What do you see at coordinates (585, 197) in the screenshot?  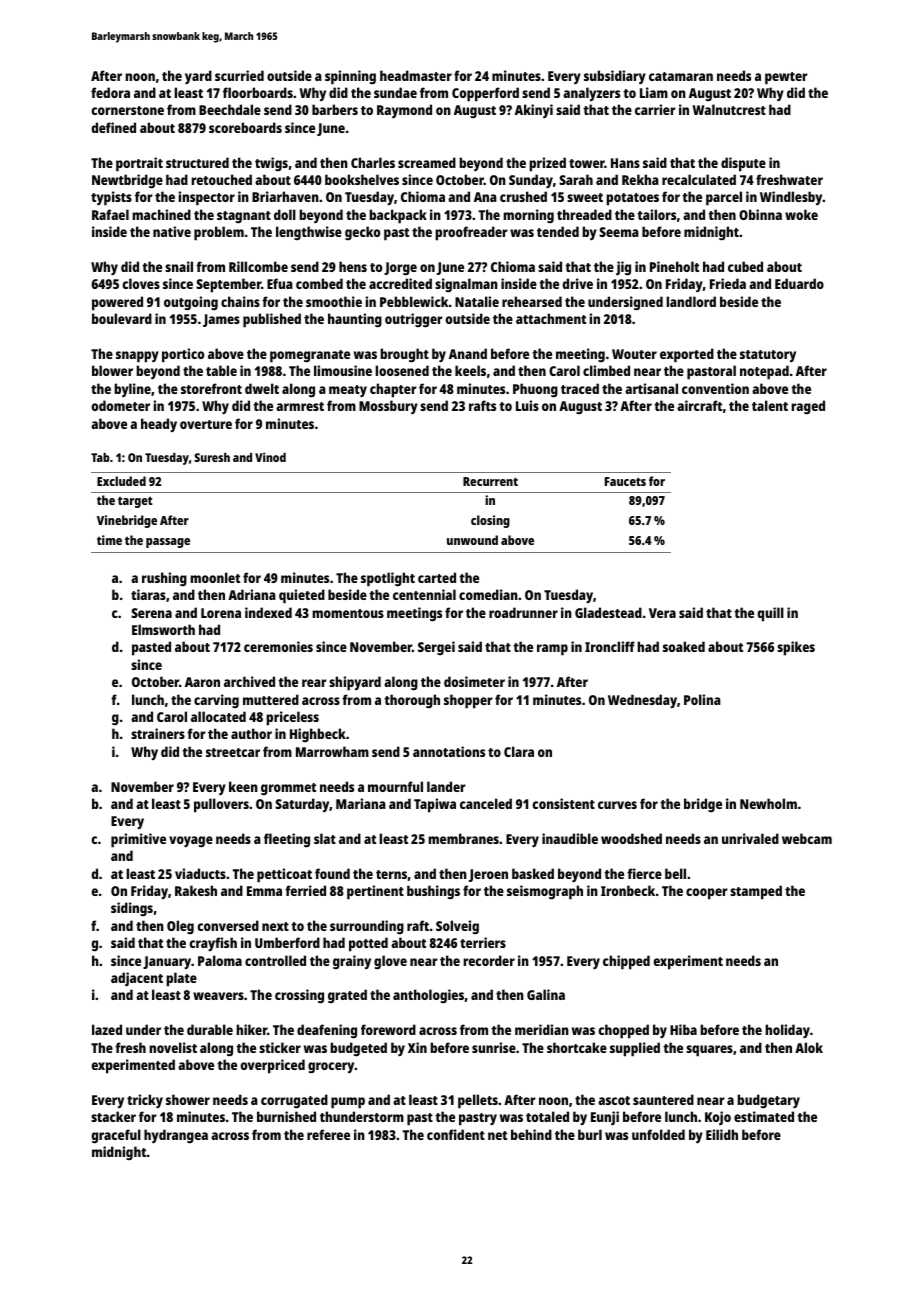 I see `sweet` at bounding box center [585, 197].
